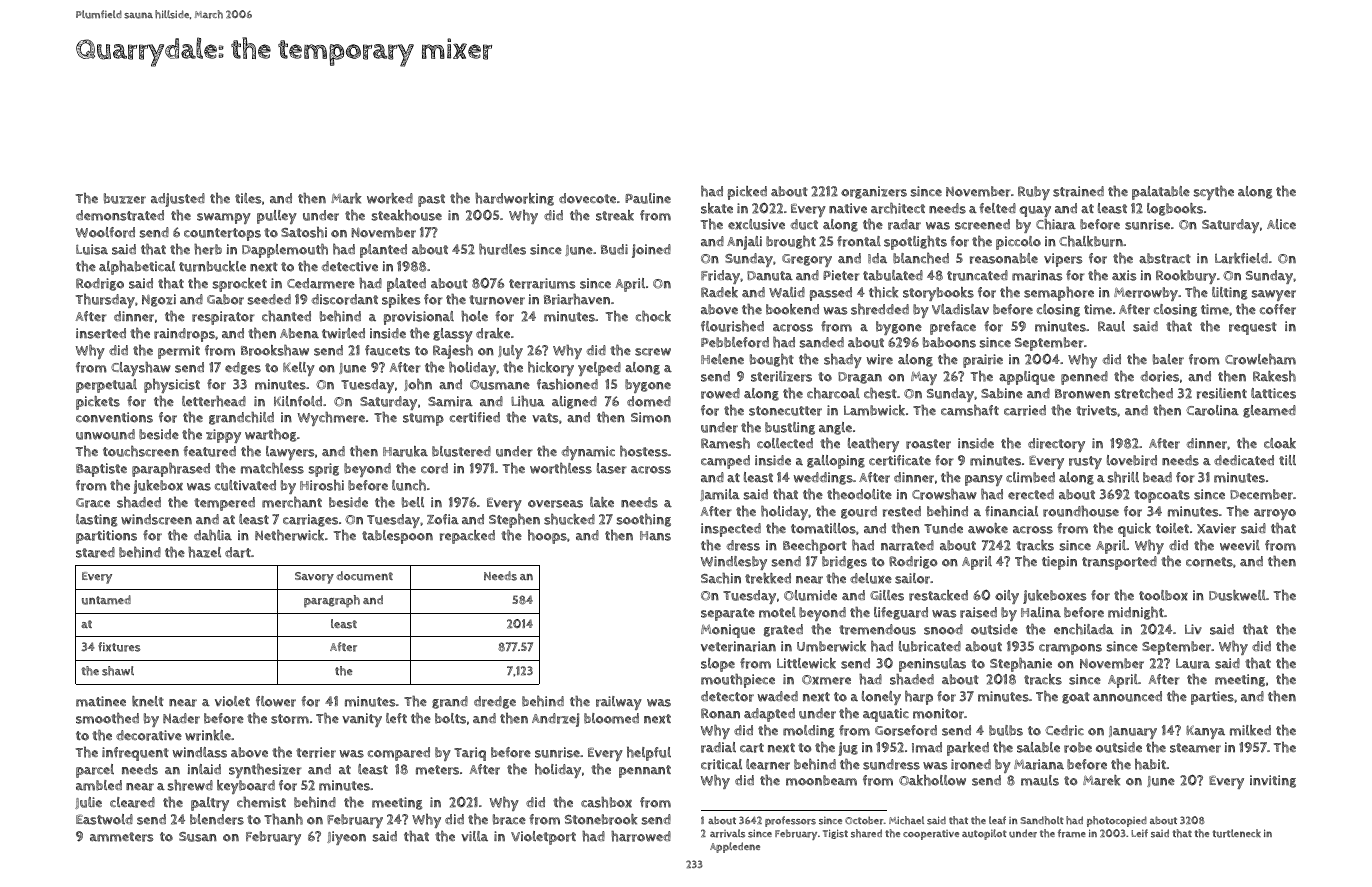  Describe the element at coordinates (756, 224) in the screenshot. I see `exclusive` at that location.
